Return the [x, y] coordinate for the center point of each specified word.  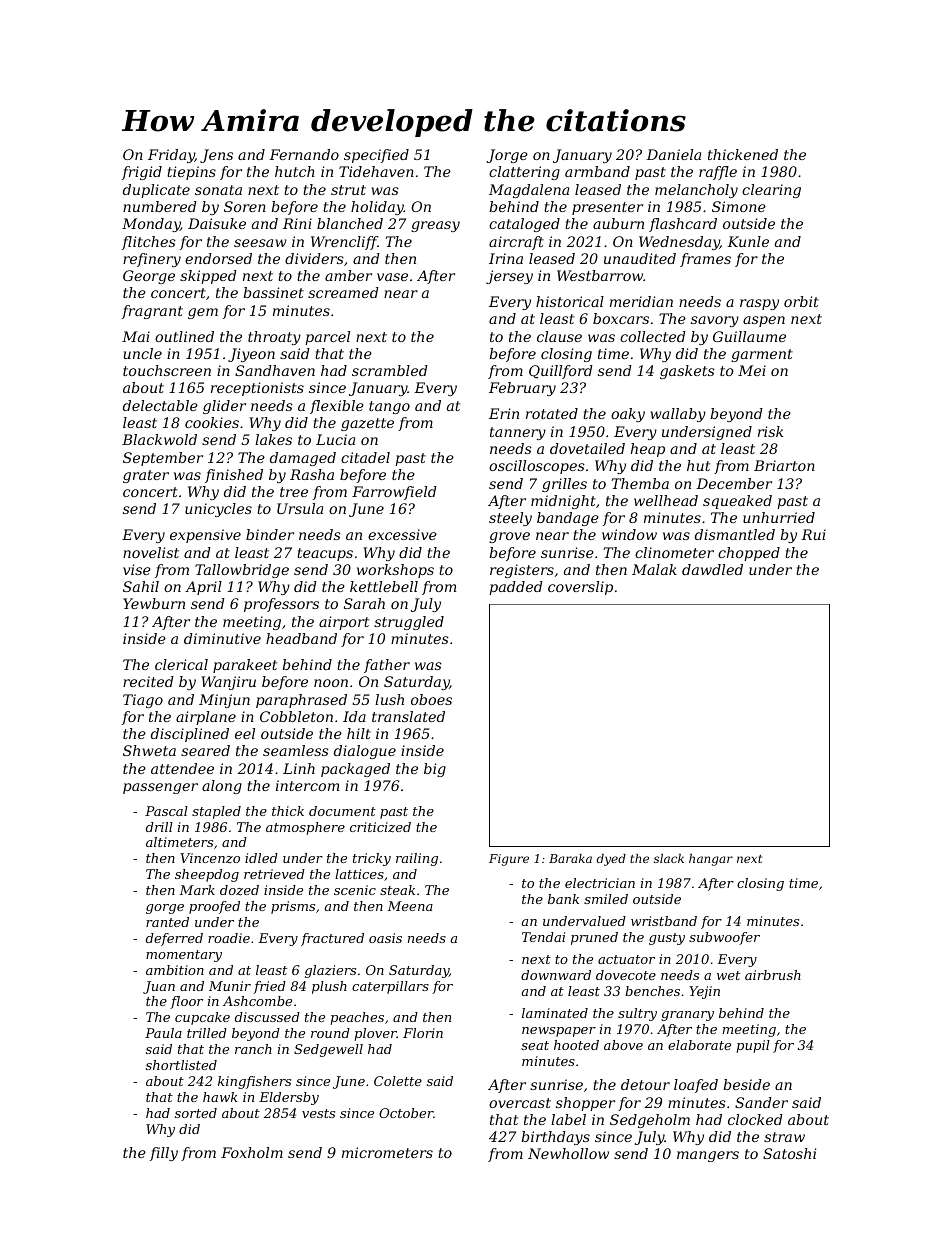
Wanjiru [229, 683]
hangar [711, 860]
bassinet [273, 292]
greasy [435, 226]
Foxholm [252, 1152]
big [435, 770]
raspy [759, 304]
